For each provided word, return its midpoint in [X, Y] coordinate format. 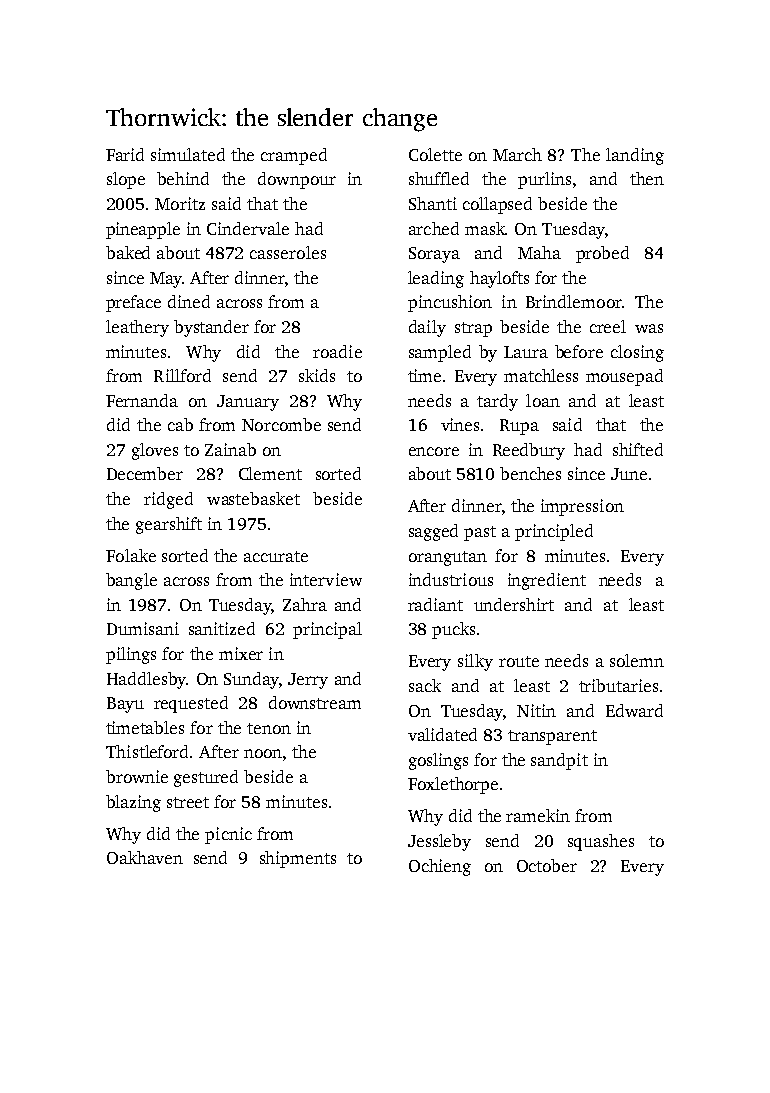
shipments [298, 859]
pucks [453, 630]
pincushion [450, 303]
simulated [188, 154]
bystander [211, 328]
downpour [297, 180]
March [517, 154]
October [547, 865]
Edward [634, 710]
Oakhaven [145, 857]
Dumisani [143, 628]
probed [602, 254]
